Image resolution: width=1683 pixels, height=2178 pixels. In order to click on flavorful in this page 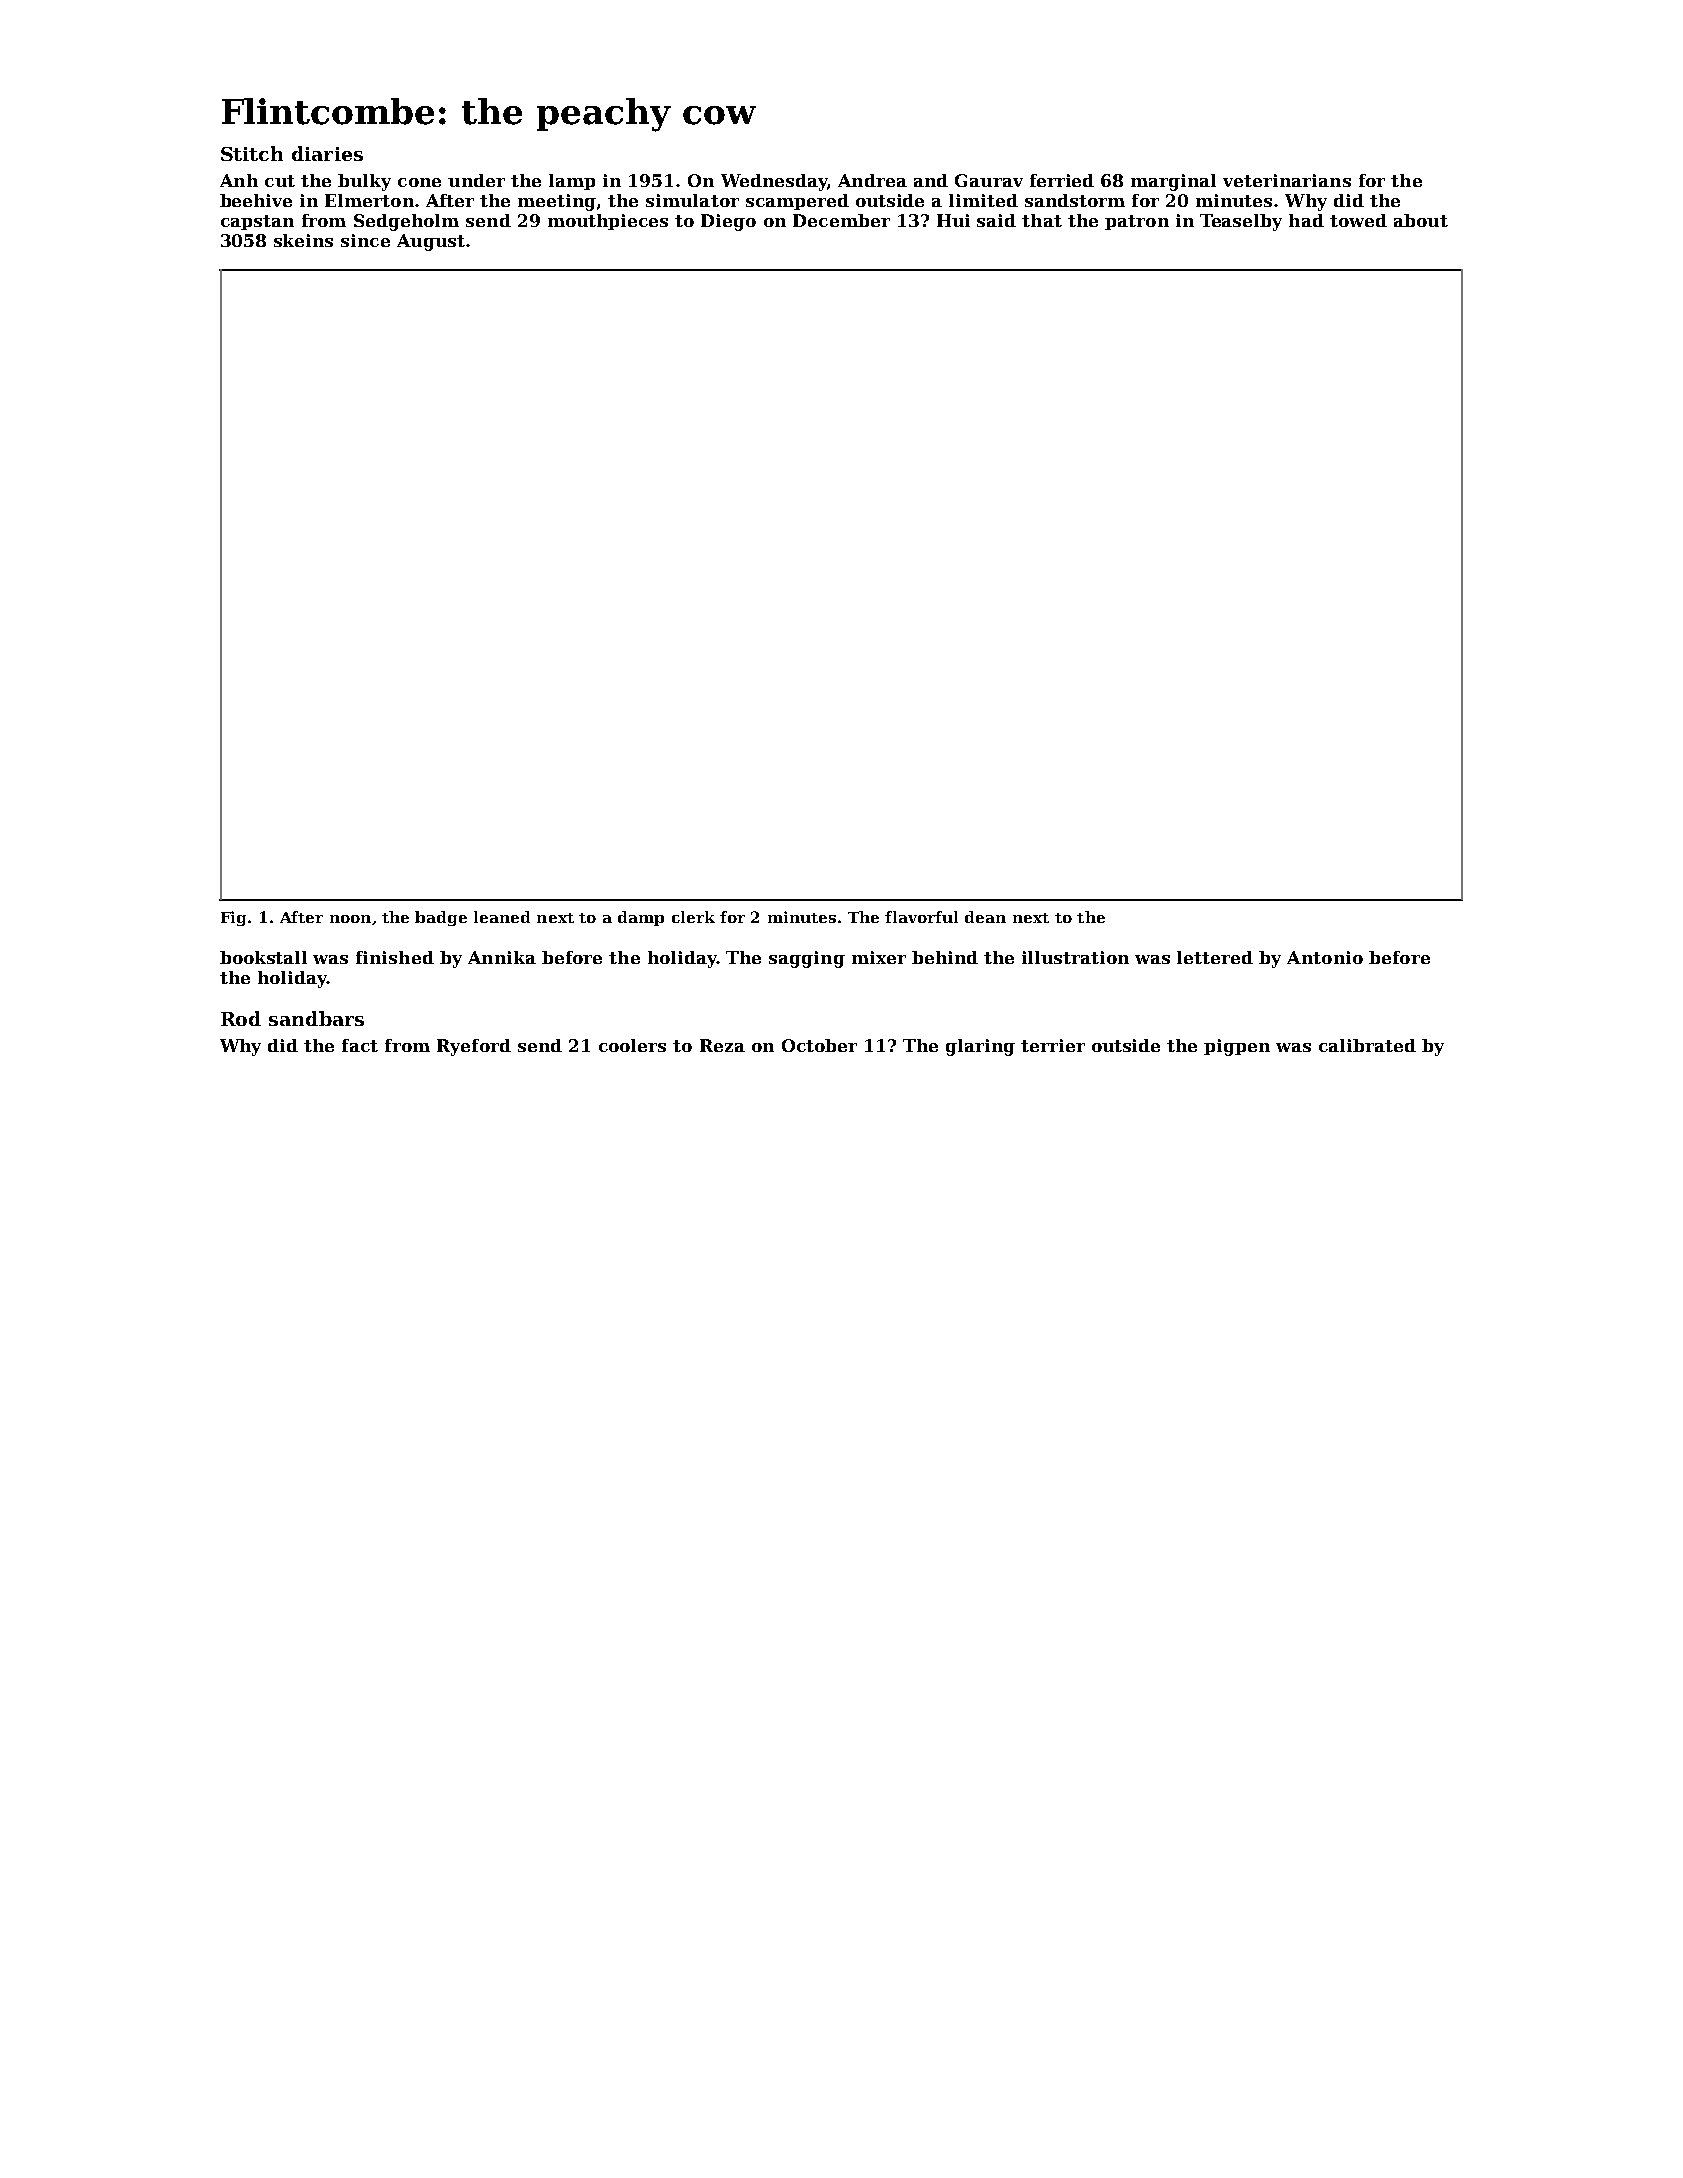, I will do `click(921, 917)`.
